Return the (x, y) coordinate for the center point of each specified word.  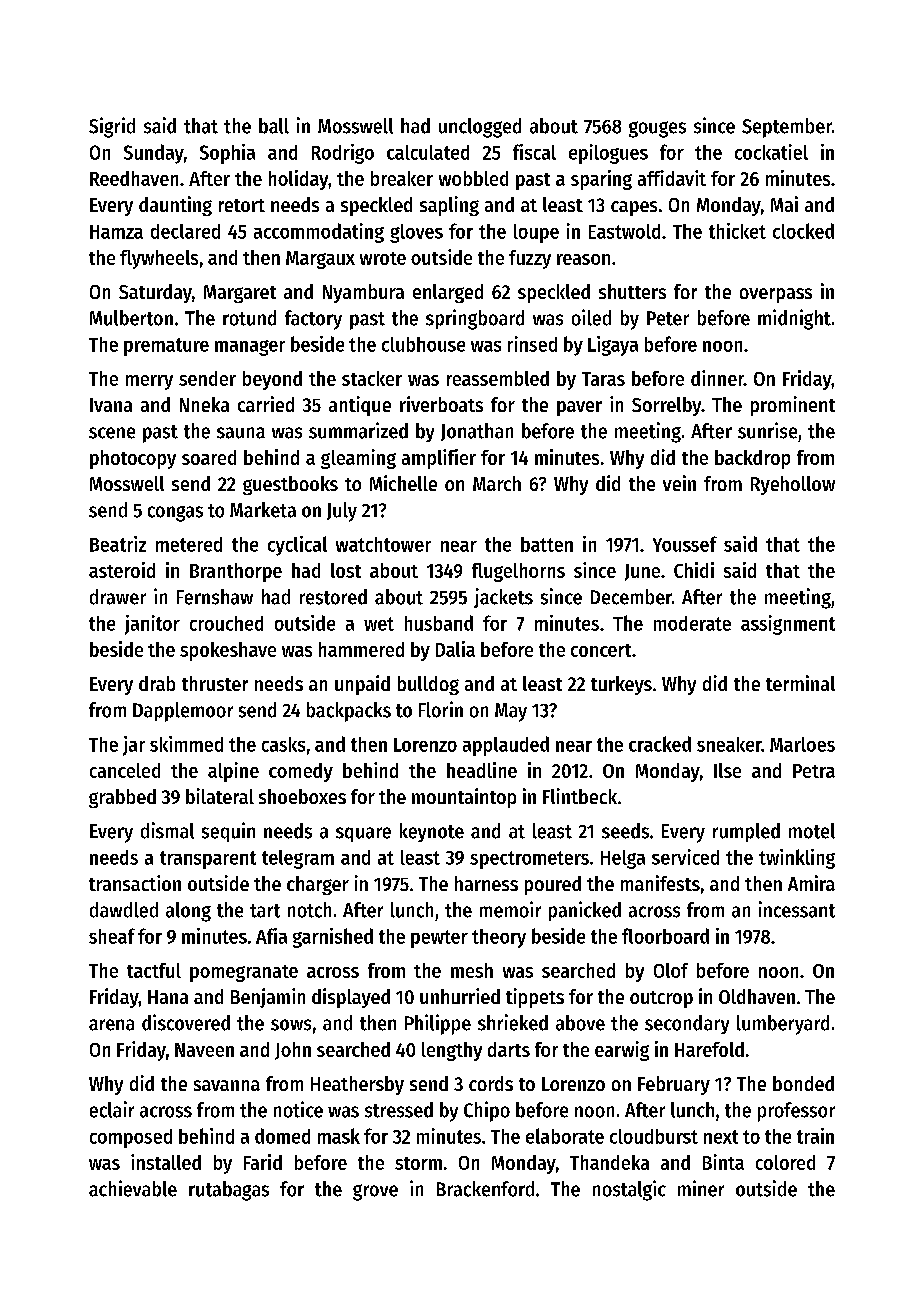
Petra (814, 771)
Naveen (204, 1050)
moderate (692, 623)
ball (274, 126)
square (363, 834)
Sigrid (112, 127)
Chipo (487, 1111)
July (342, 512)
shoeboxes (302, 796)
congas (175, 514)
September (787, 128)
